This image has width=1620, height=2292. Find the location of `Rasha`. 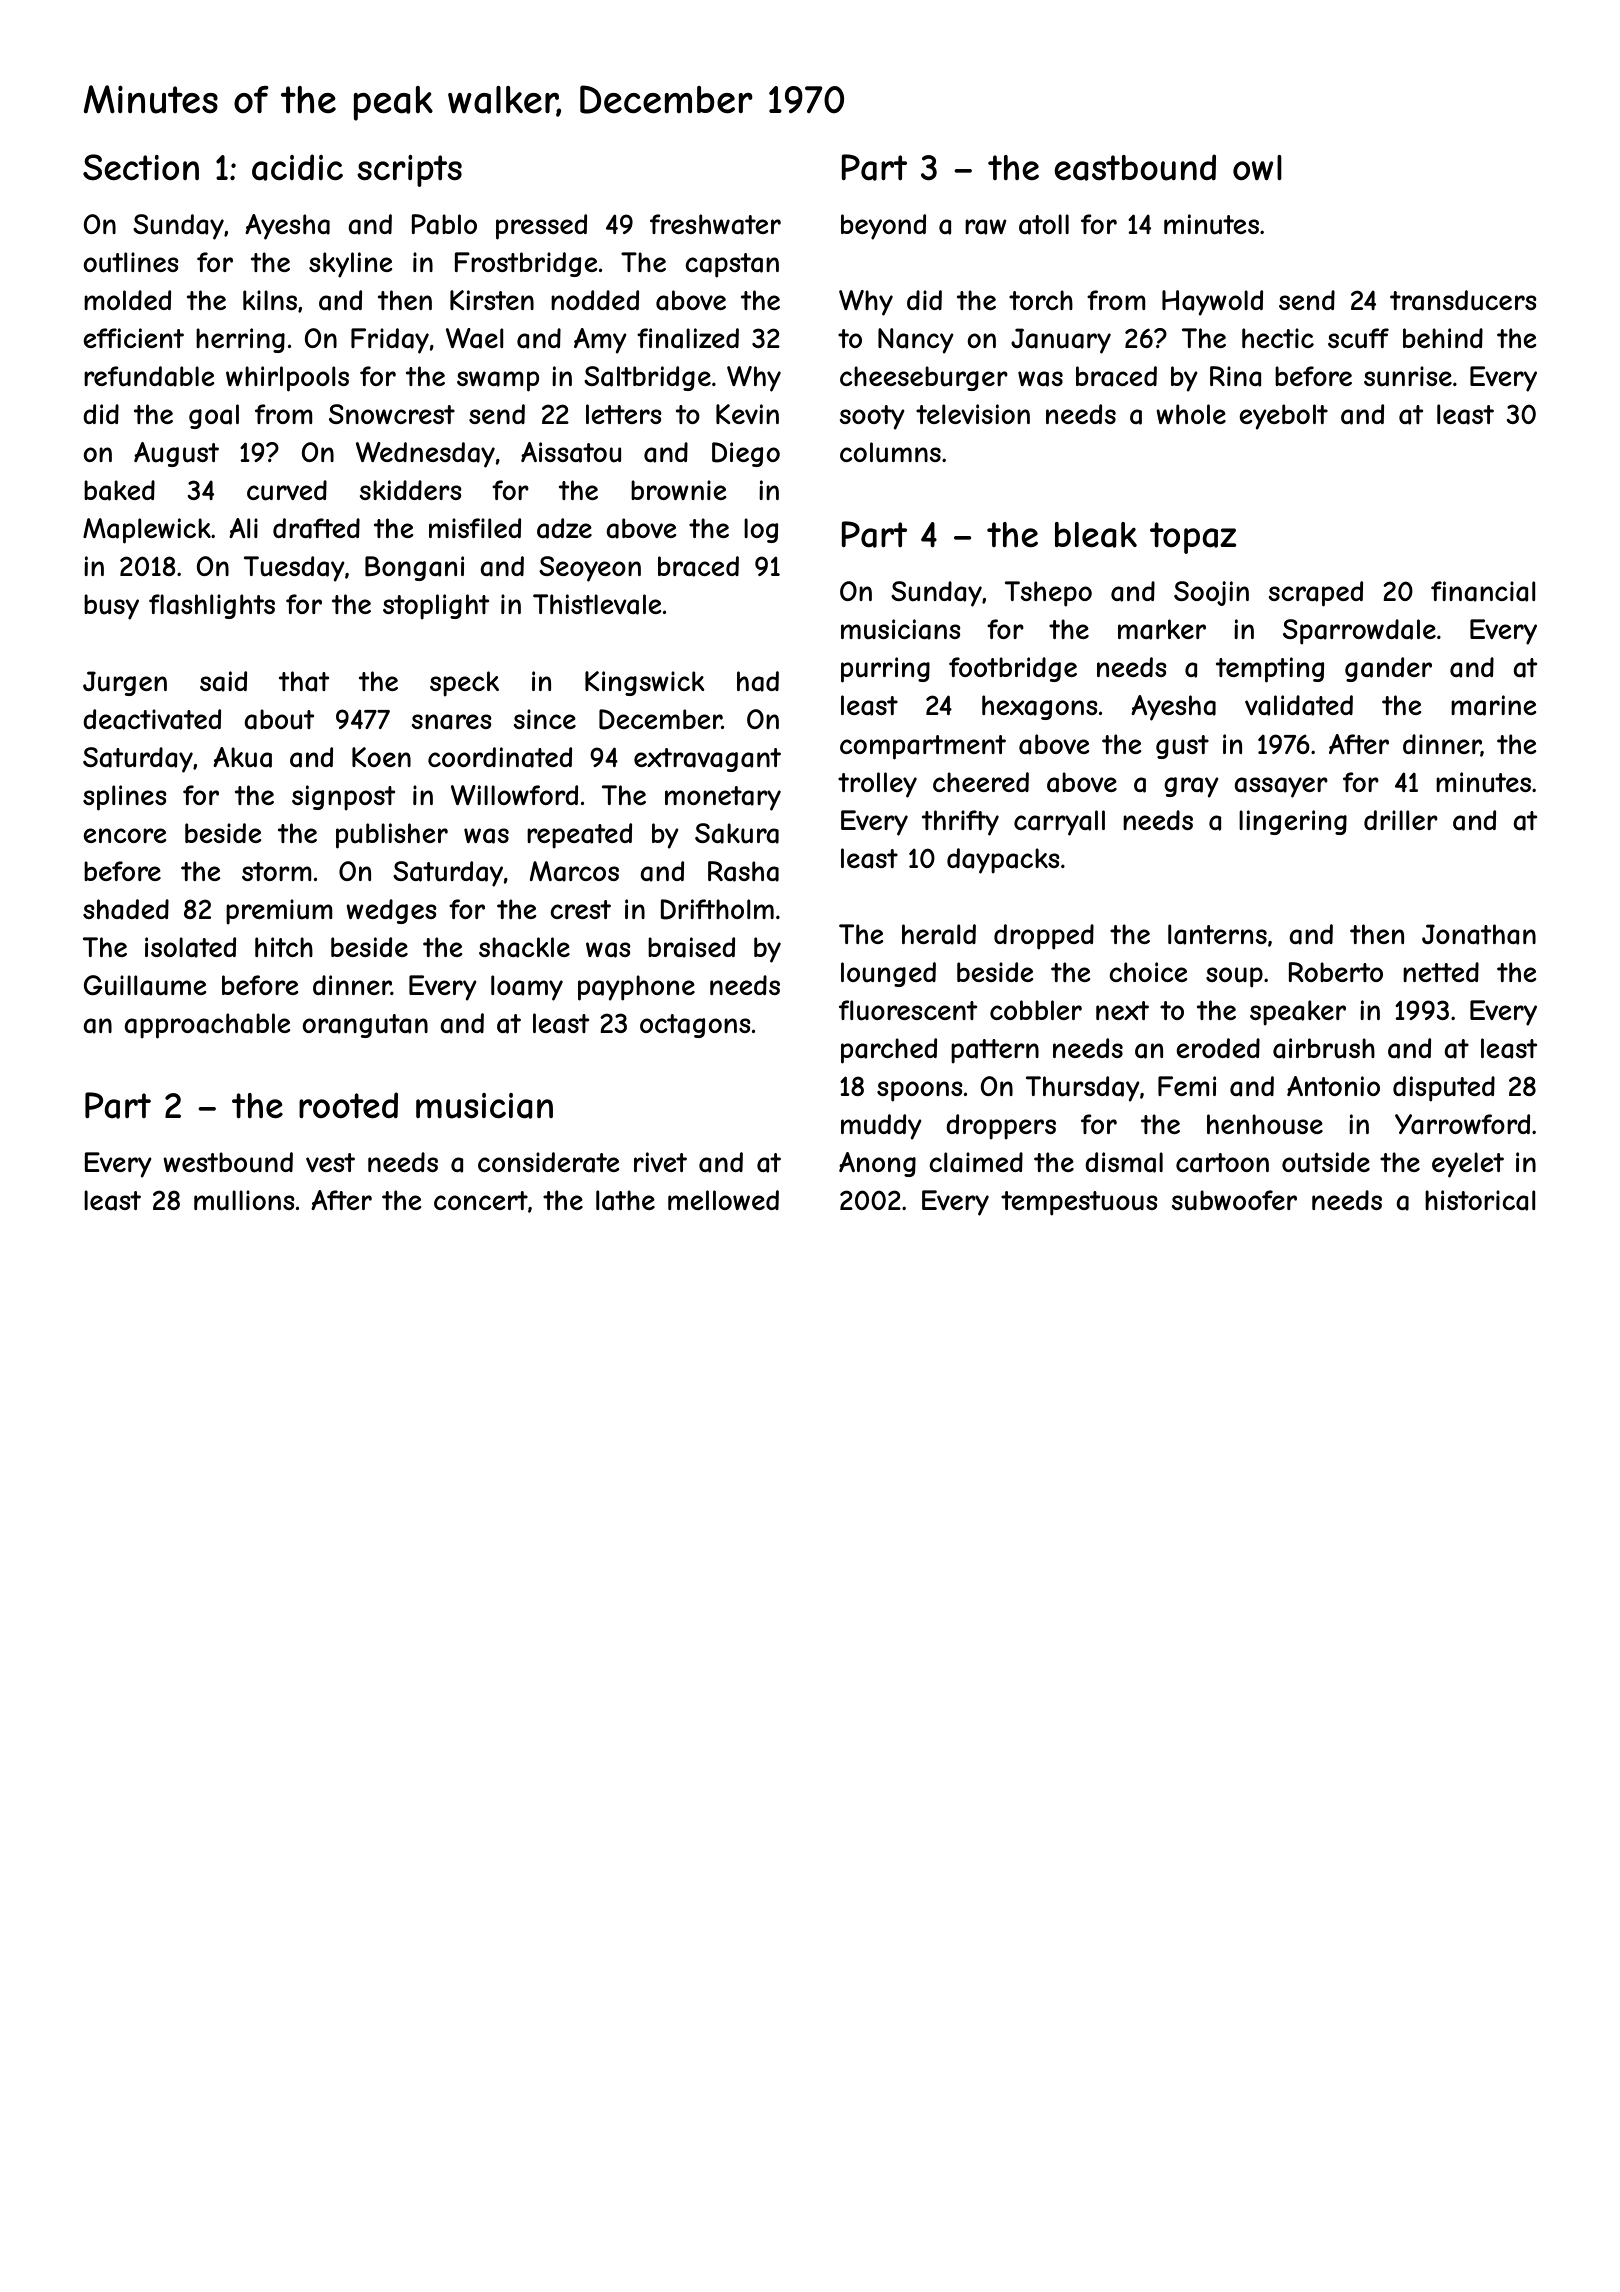

Rasha is located at coordinates (743, 871).
